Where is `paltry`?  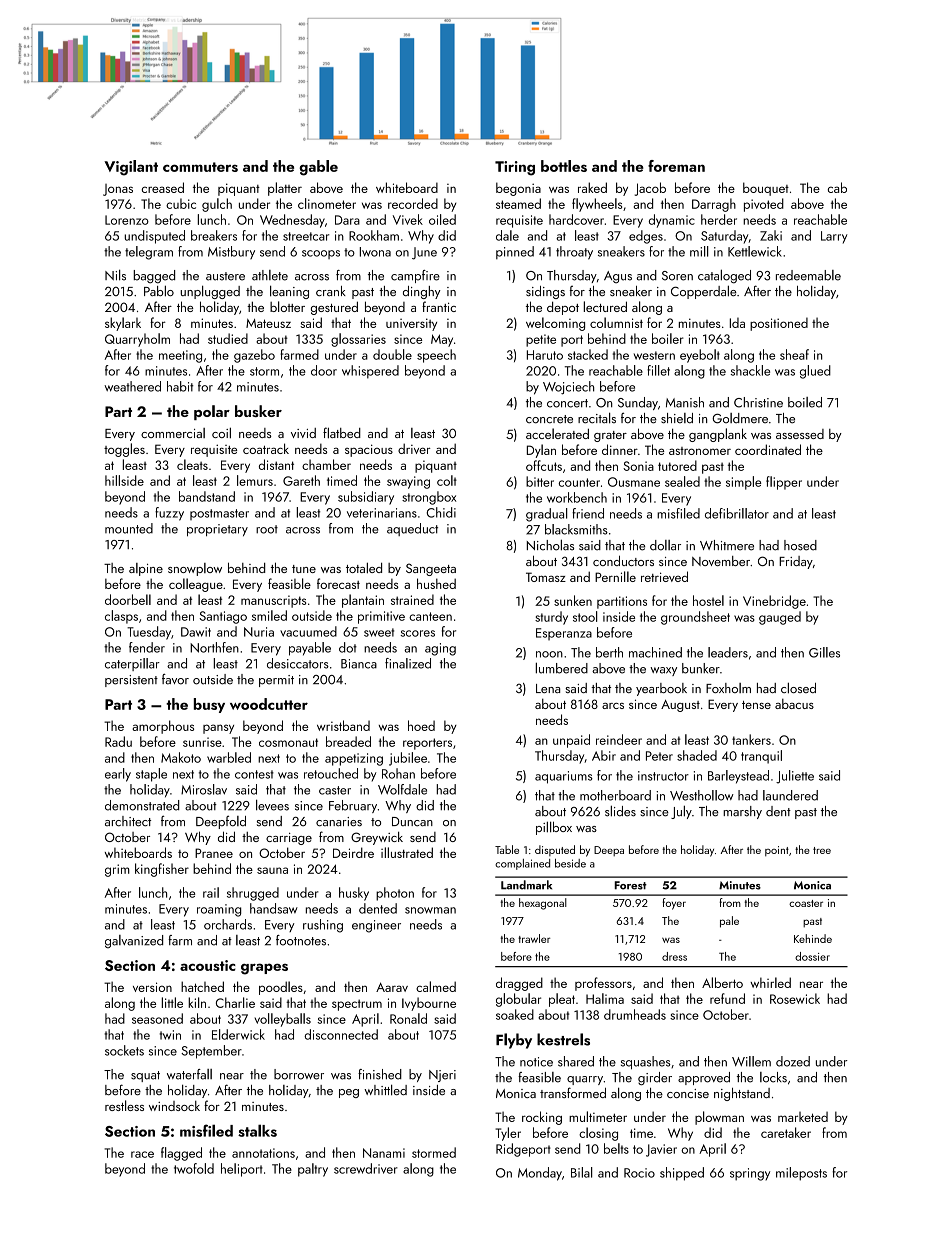 paltry is located at coordinates (313, 1170).
